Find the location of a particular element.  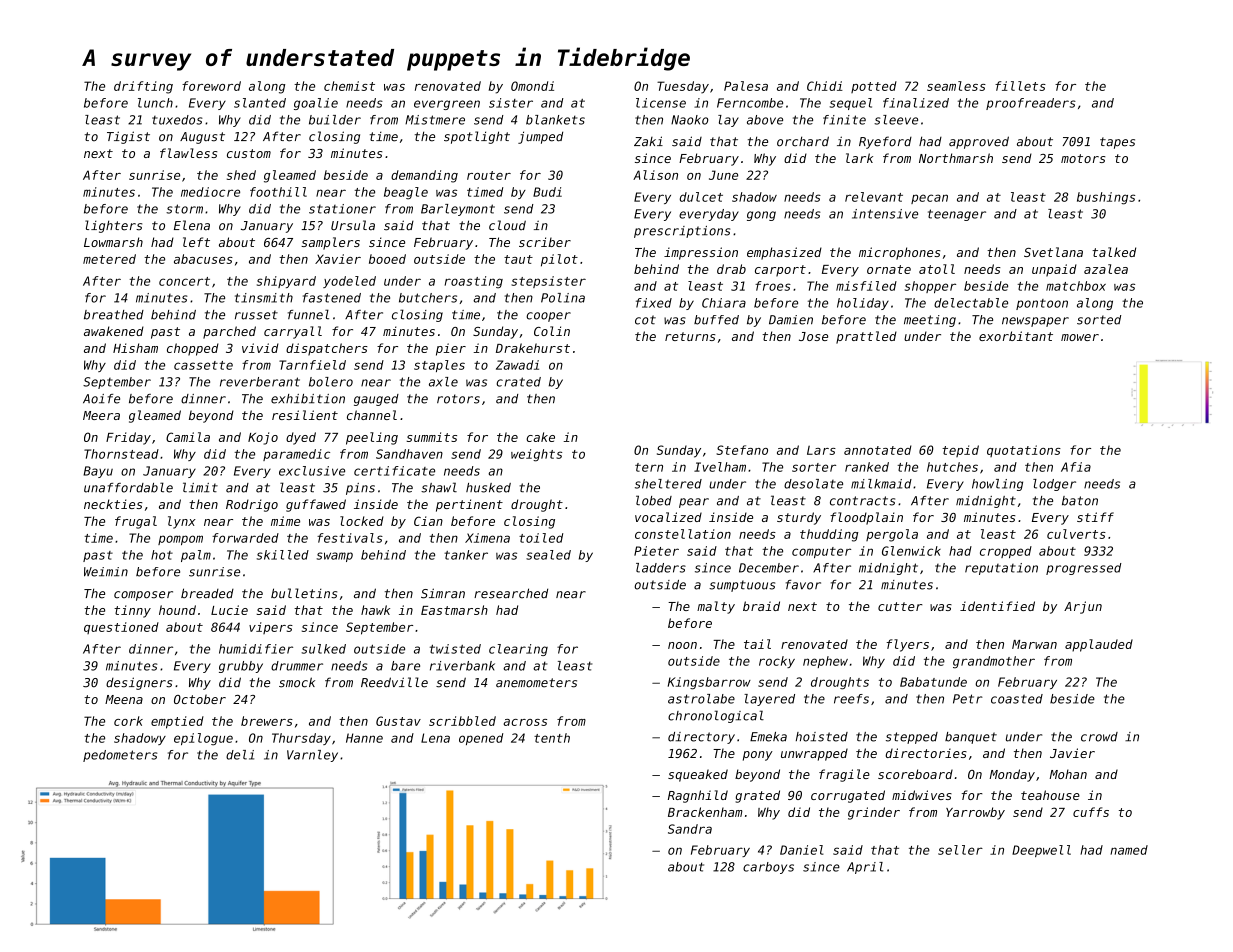

Naoko is located at coordinates (689, 120).
